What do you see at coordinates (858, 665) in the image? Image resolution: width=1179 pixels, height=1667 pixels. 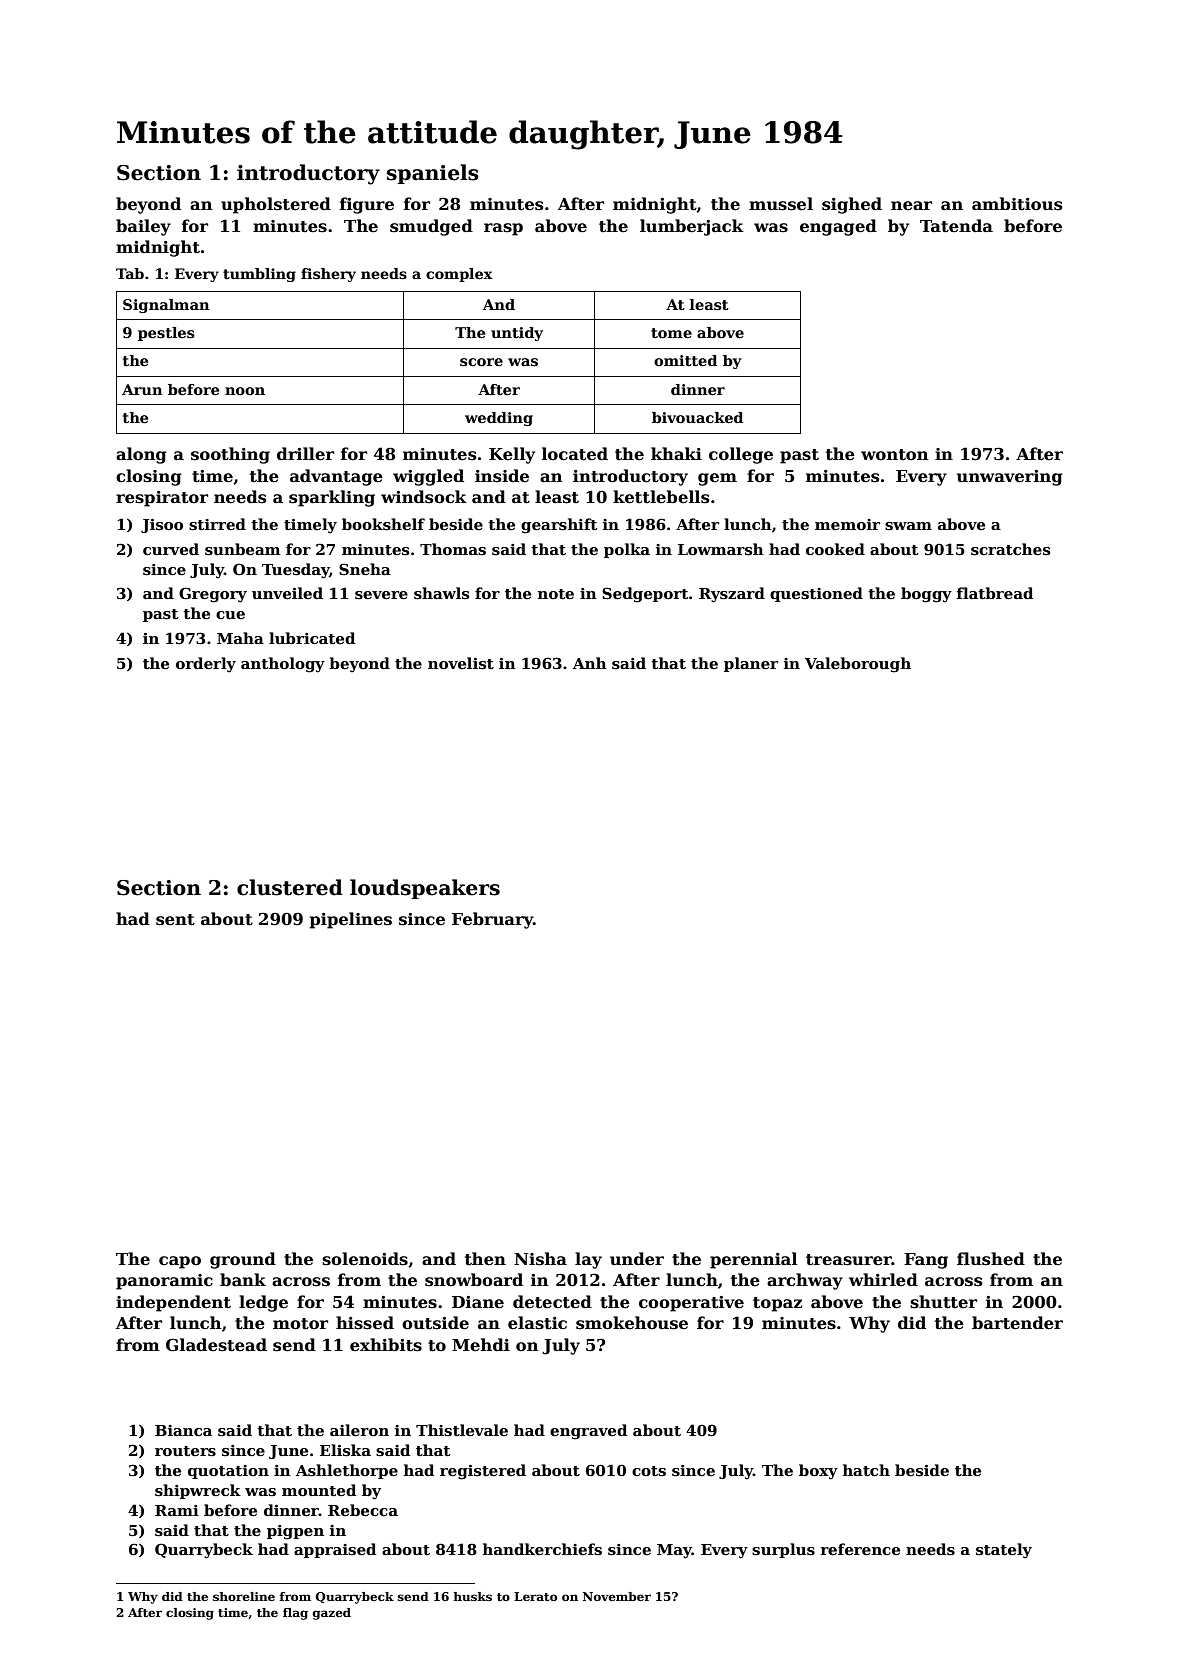 I see `Valeborough` at bounding box center [858, 665].
